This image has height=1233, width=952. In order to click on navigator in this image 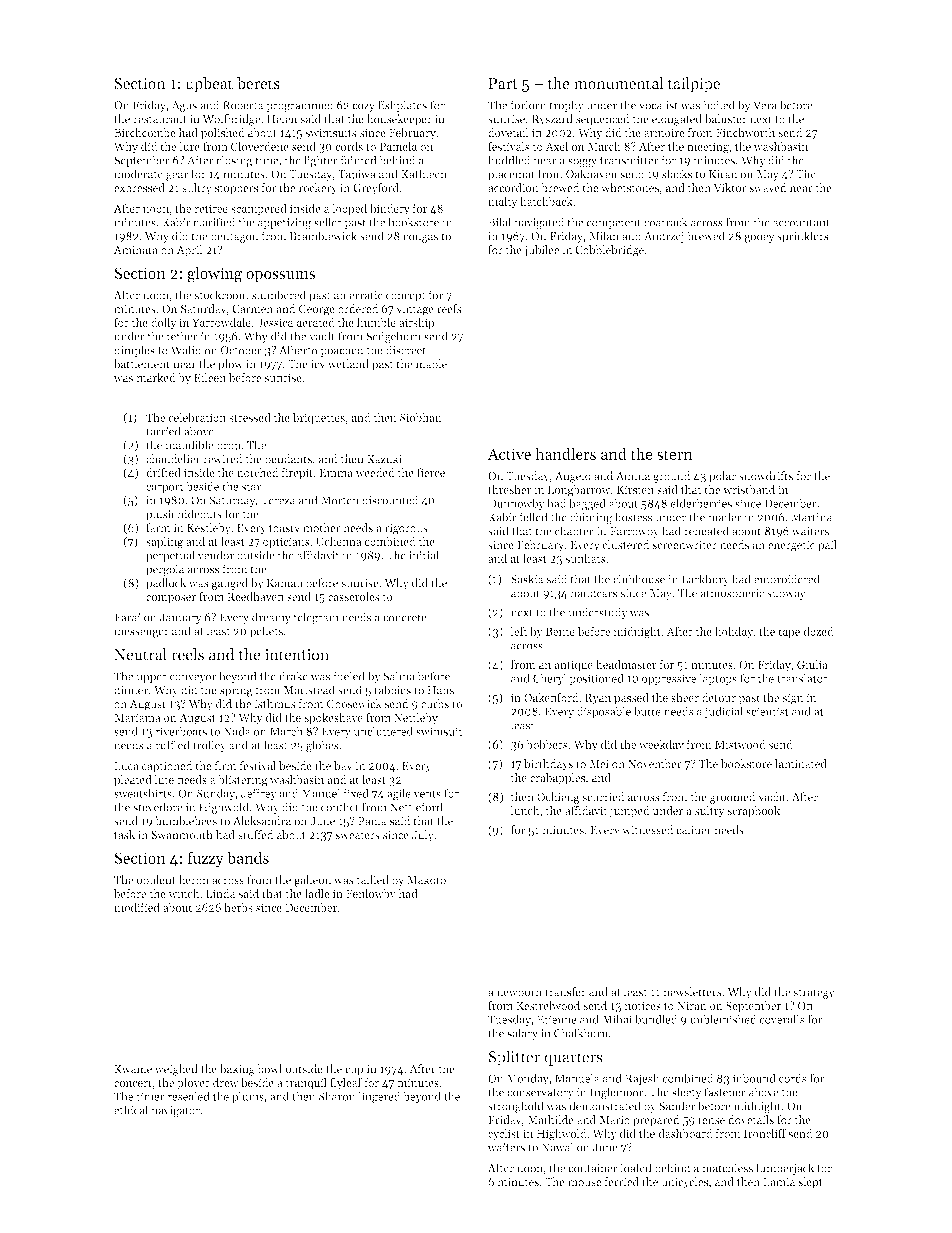, I will do `click(175, 1111)`.
